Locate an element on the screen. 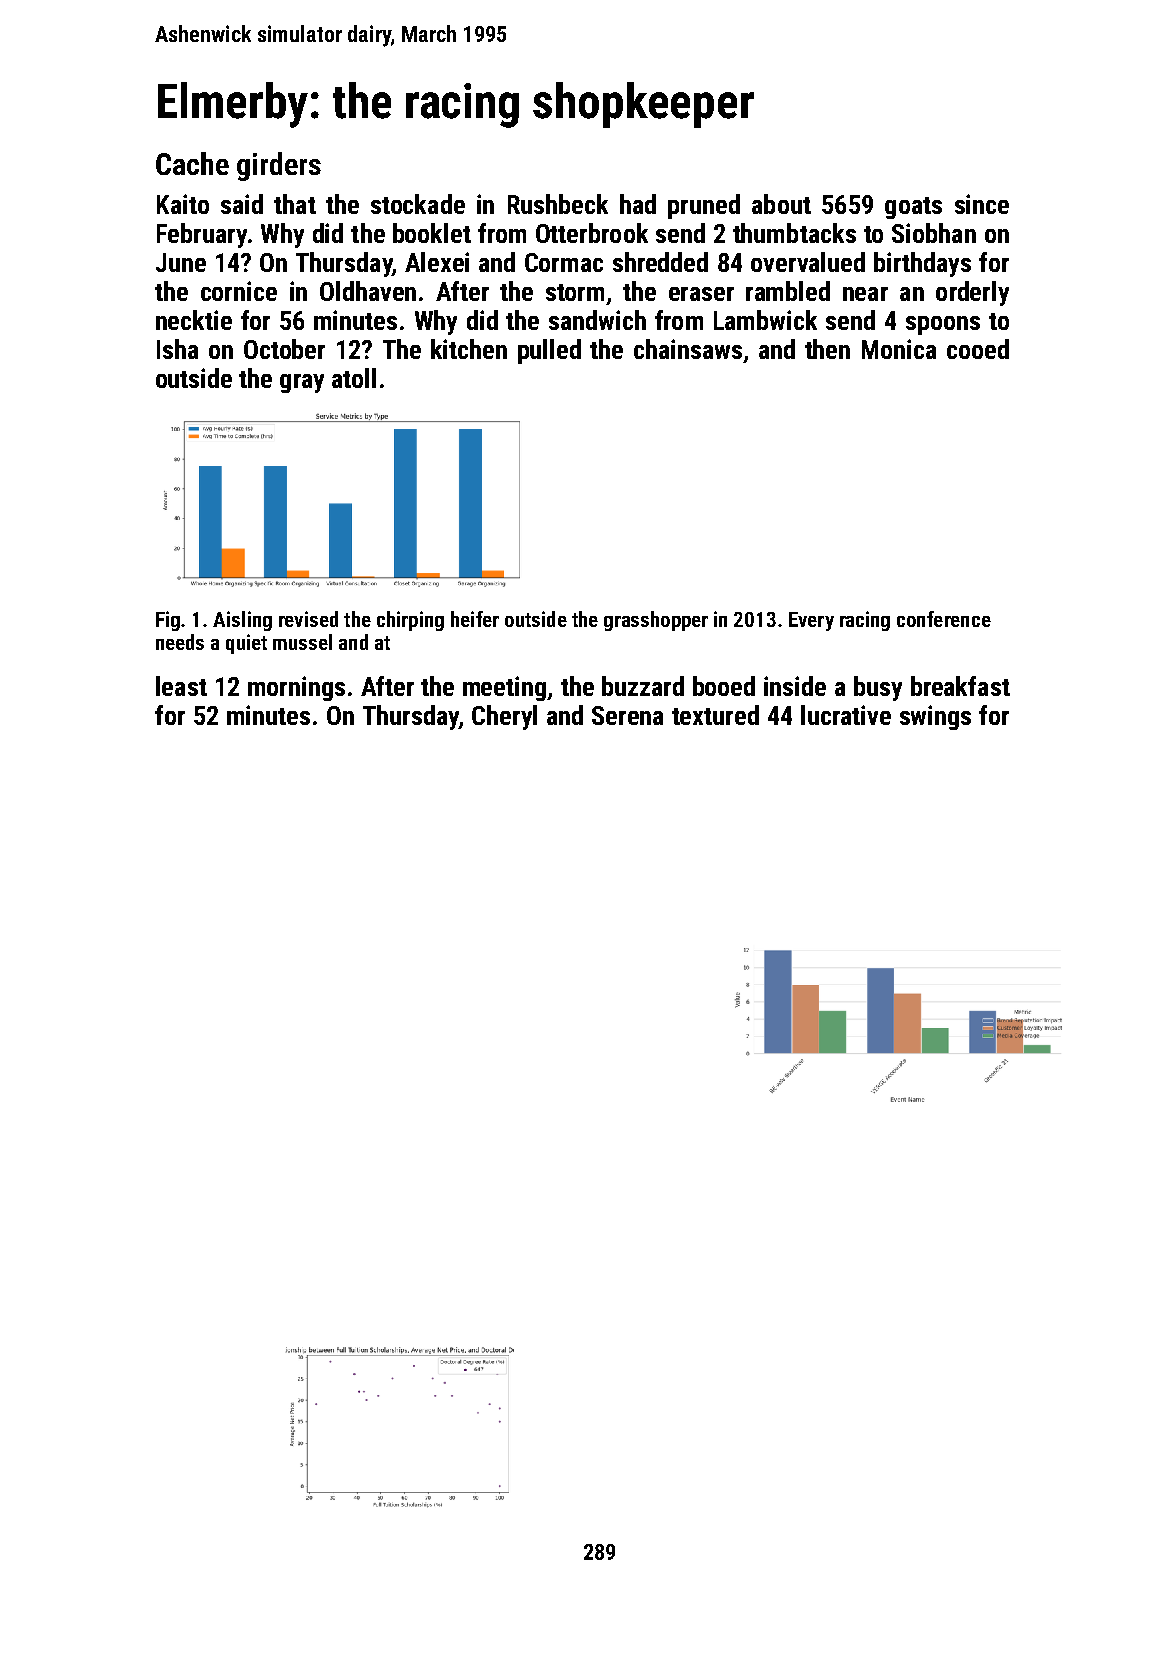  kitchen is located at coordinates (469, 349).
